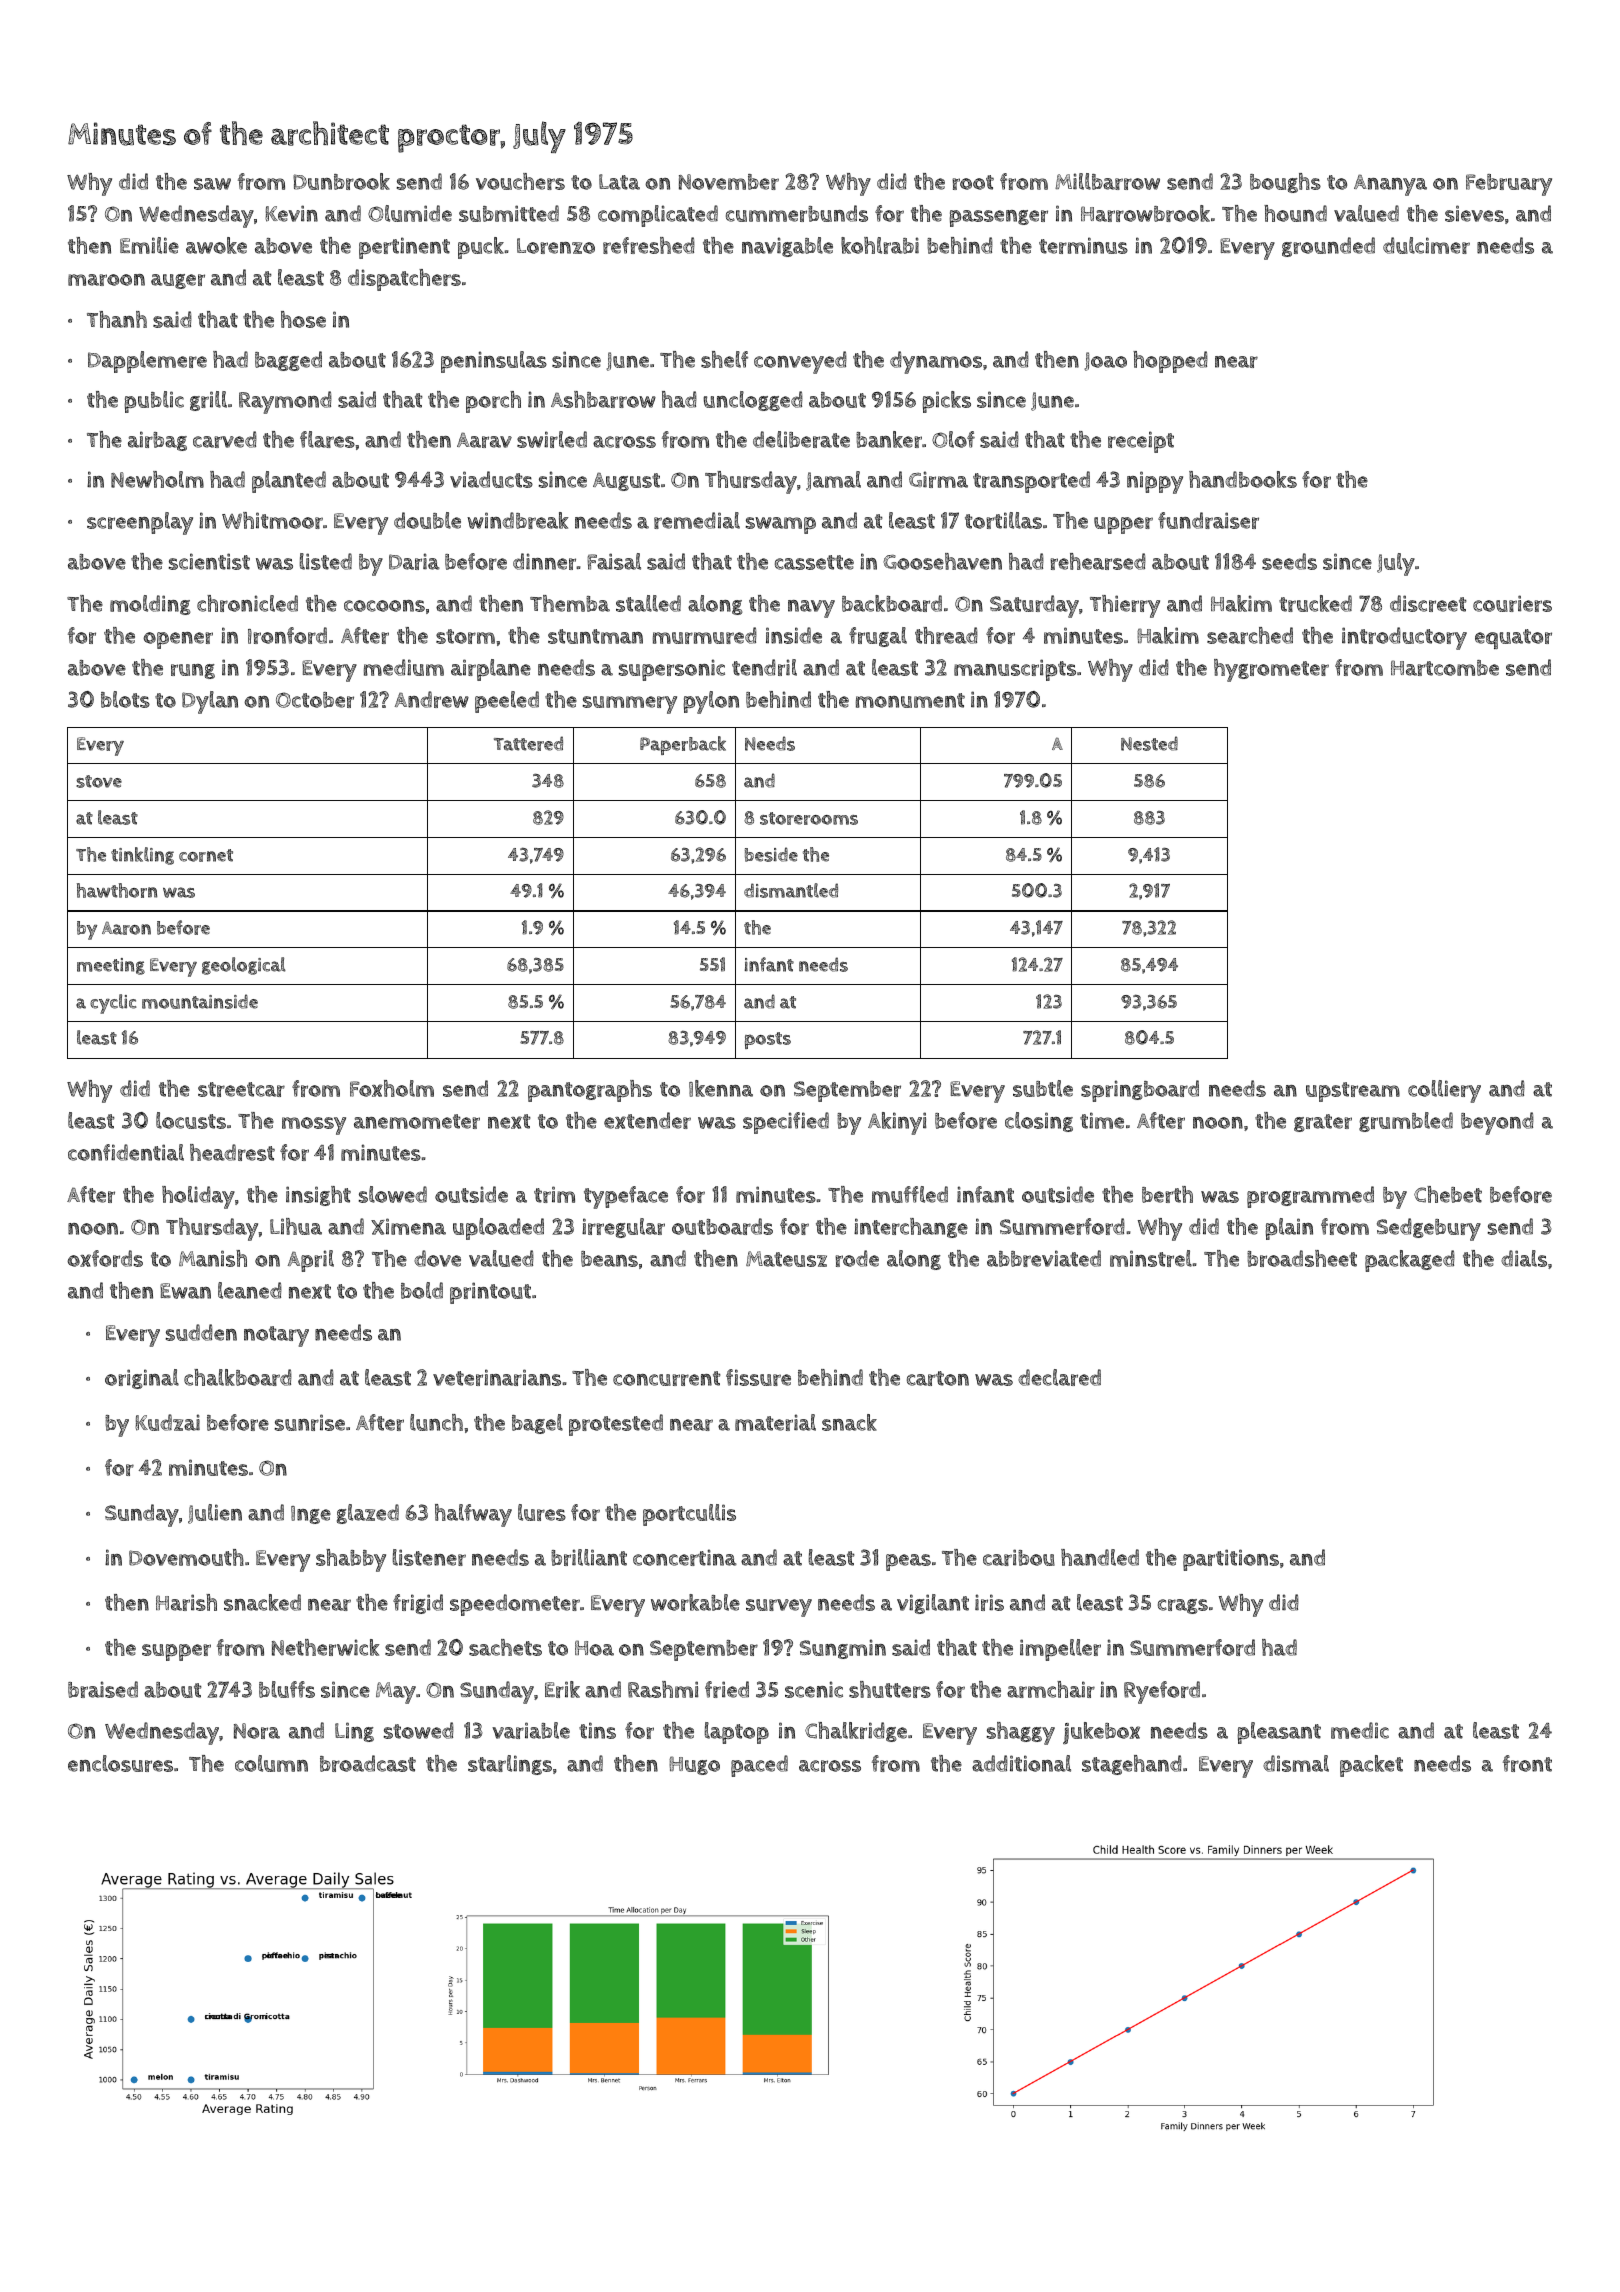  Describe the element at coordinates (737, 1733) in the image. I see `laptop` at that location.
